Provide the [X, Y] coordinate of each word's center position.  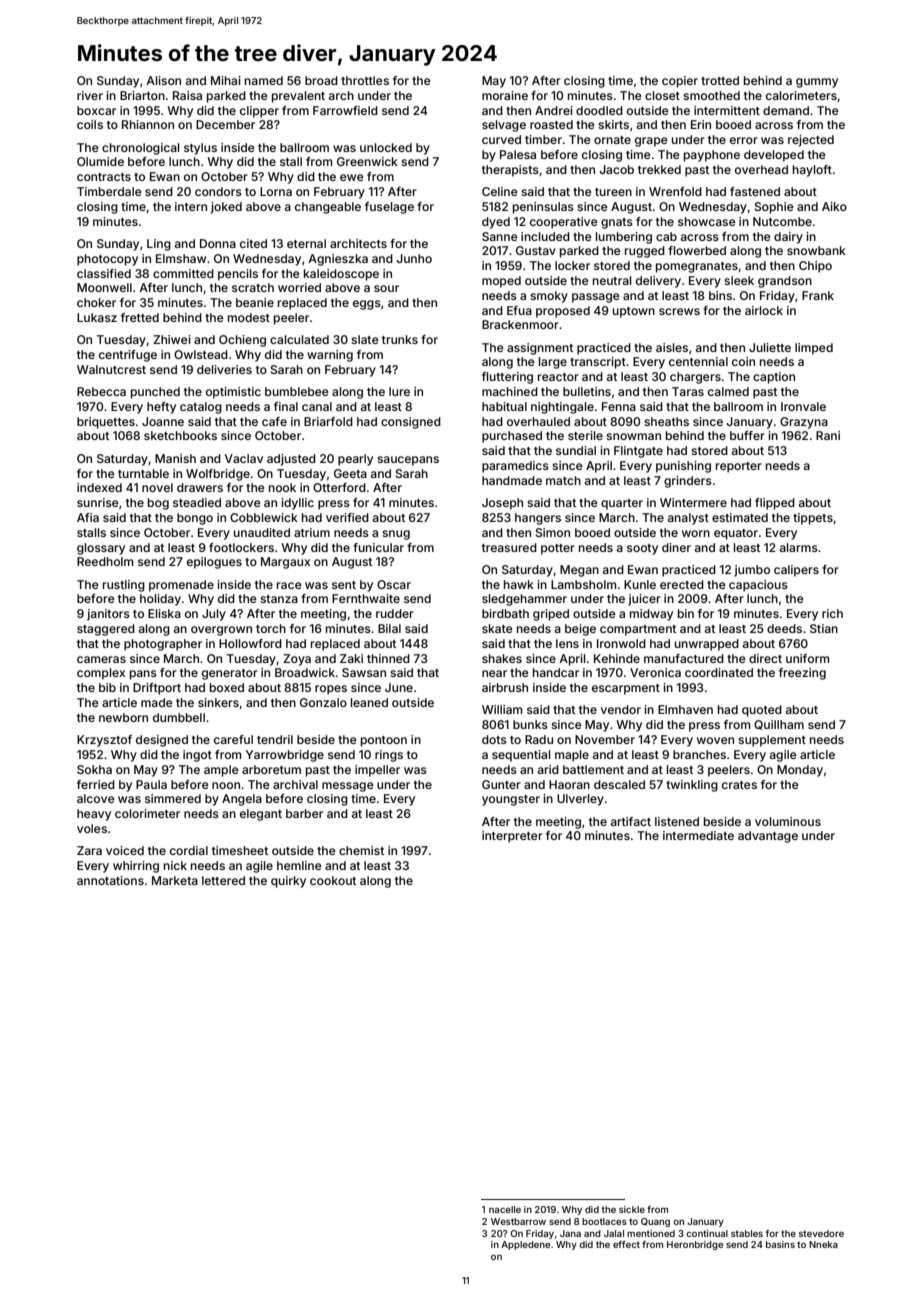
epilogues [214, 563]
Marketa [175, 880]
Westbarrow [518, 1221]
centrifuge [128, 356]
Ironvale [803, 406]
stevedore [821, 1233]
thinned [388, 658]
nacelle [505, 1209]
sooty [642, 549]
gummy [817, 83]
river [90, 95]
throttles [365, 80]
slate [365, 339]
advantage [768, 837]
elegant [261, 815]
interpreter [512, 837]
